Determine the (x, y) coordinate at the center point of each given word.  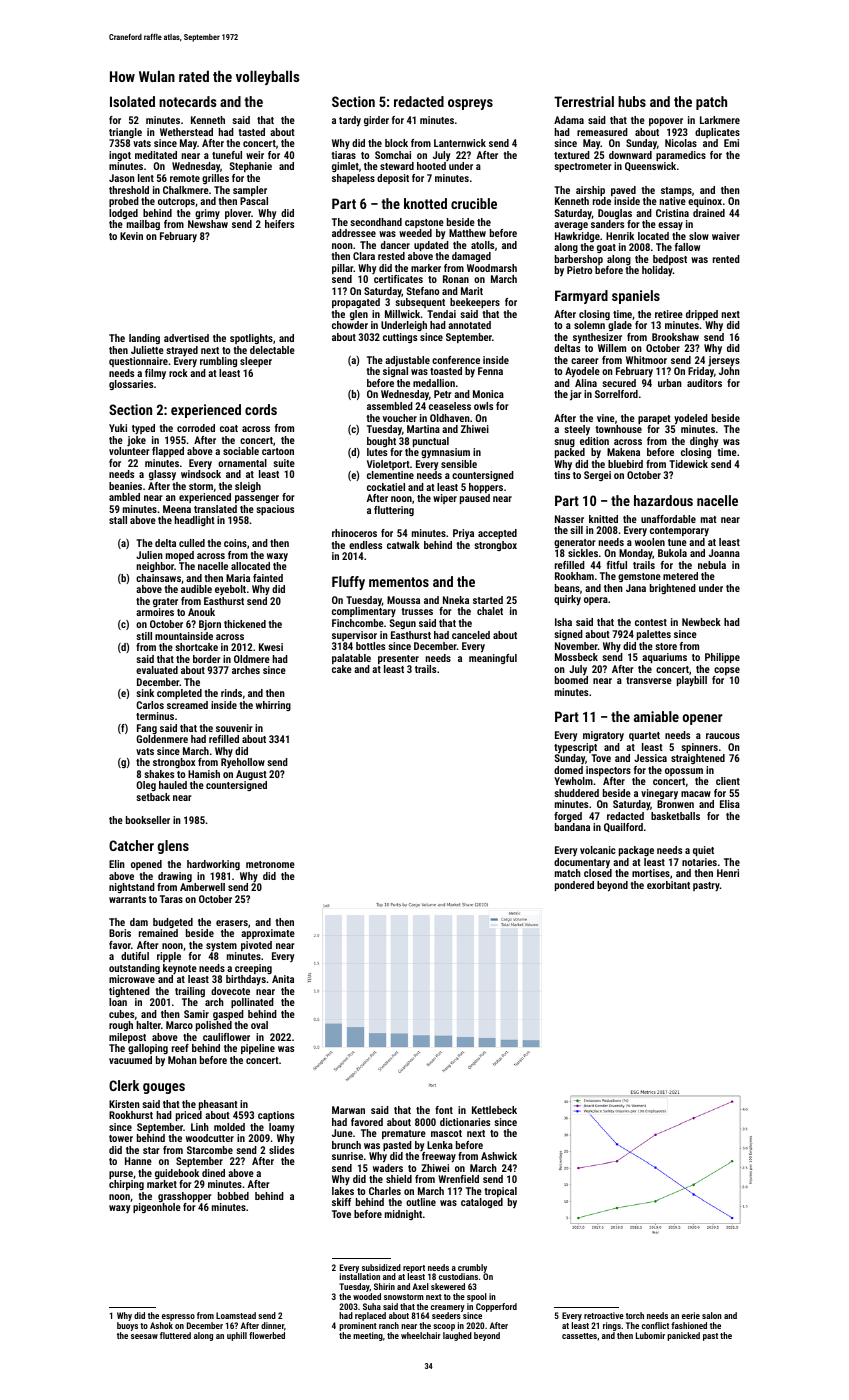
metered (680, 576)
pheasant (218, 1105)
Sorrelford (616, 394)
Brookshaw (675, 337)
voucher (400, 418)
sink (145, 693)
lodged (123, 214)
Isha (563, 622)
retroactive (604, 1315)
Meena (177, 509)
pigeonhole (157, 1208)
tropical (500, 1192)
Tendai (441, 314)
